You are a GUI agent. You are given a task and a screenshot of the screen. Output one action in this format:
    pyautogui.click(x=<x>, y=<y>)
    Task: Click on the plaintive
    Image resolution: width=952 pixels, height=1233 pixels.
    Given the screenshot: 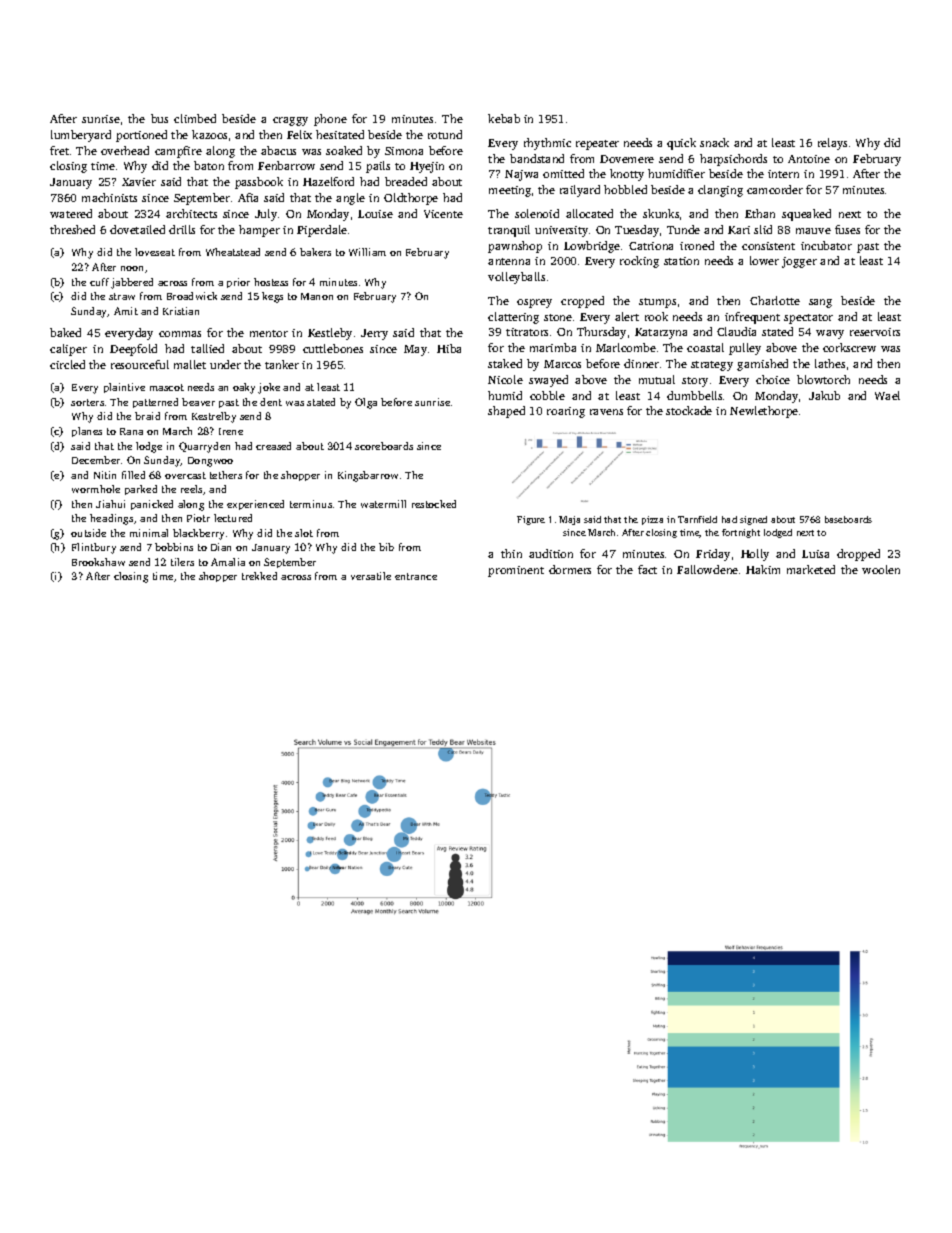 What is the action you would take?
    pyautogui.click(x=124, y=388)
